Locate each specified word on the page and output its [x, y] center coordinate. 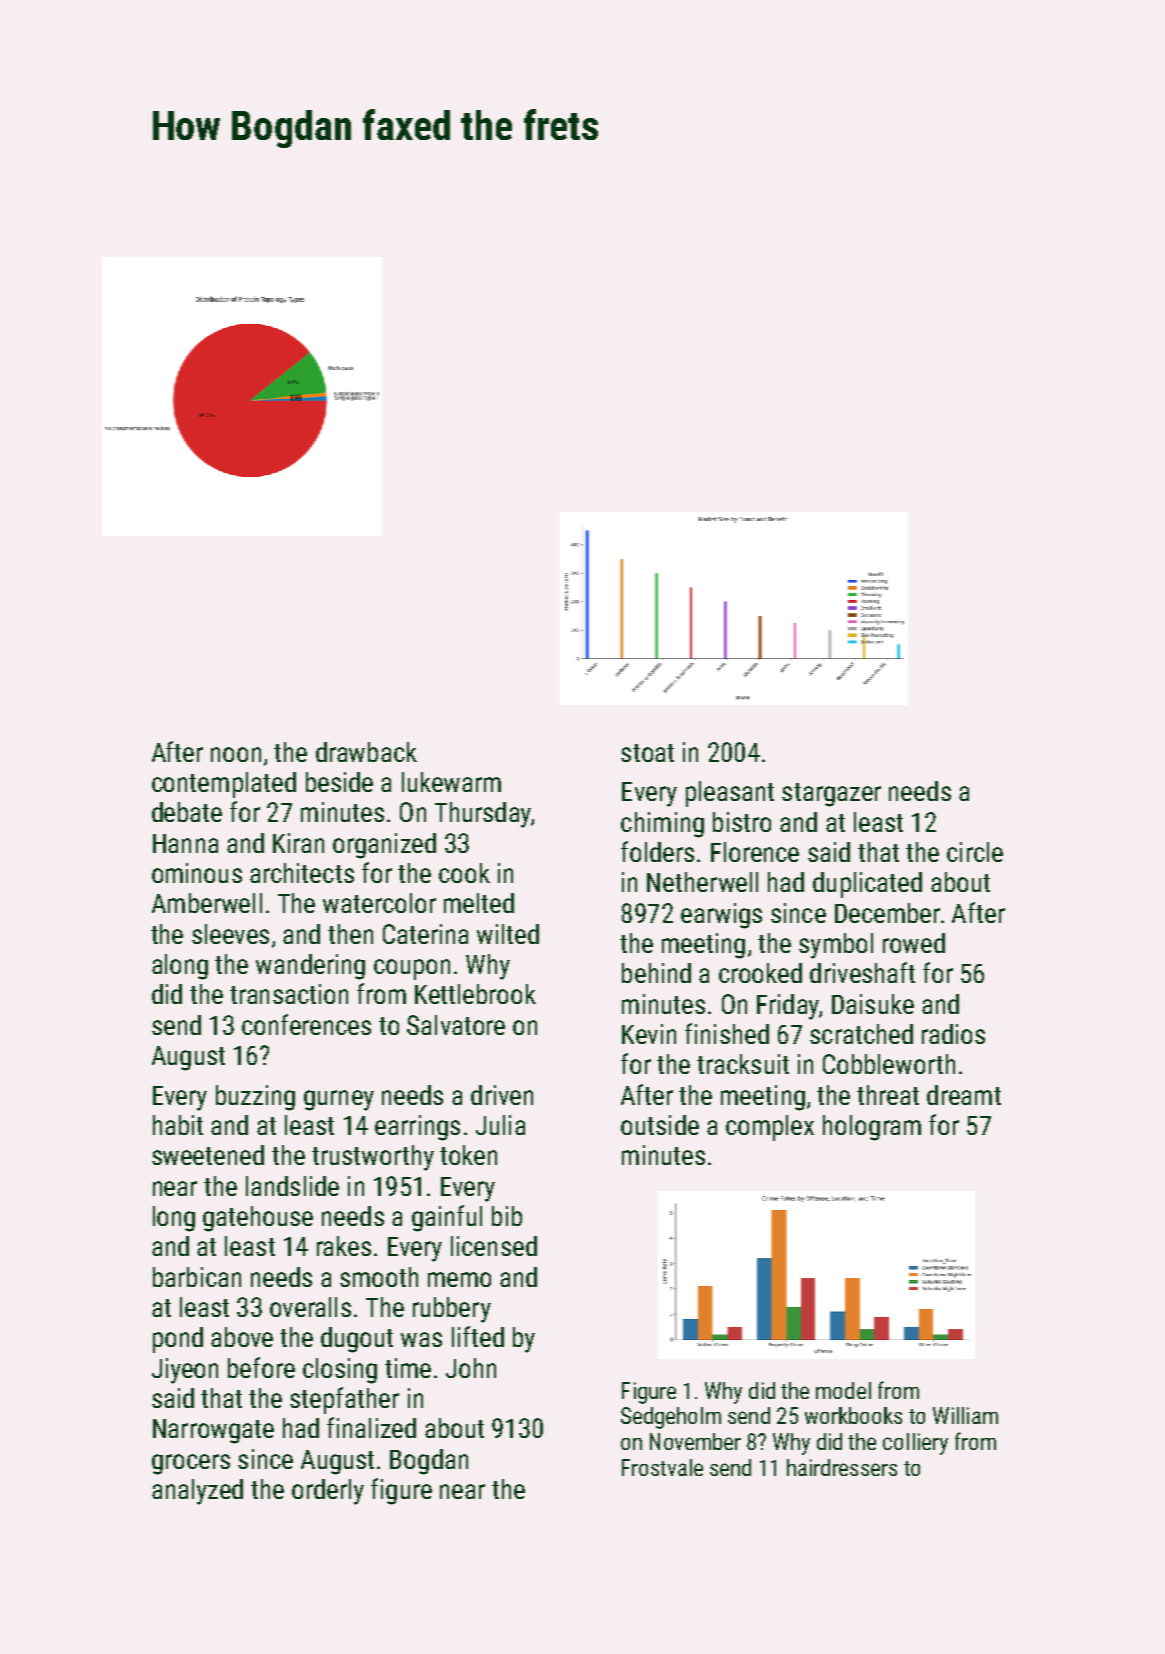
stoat [647, 753]
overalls [310, 1307]
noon [236, 754]
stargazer [831, 795]
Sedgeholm [671, 1418]
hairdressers [842, 1467]
